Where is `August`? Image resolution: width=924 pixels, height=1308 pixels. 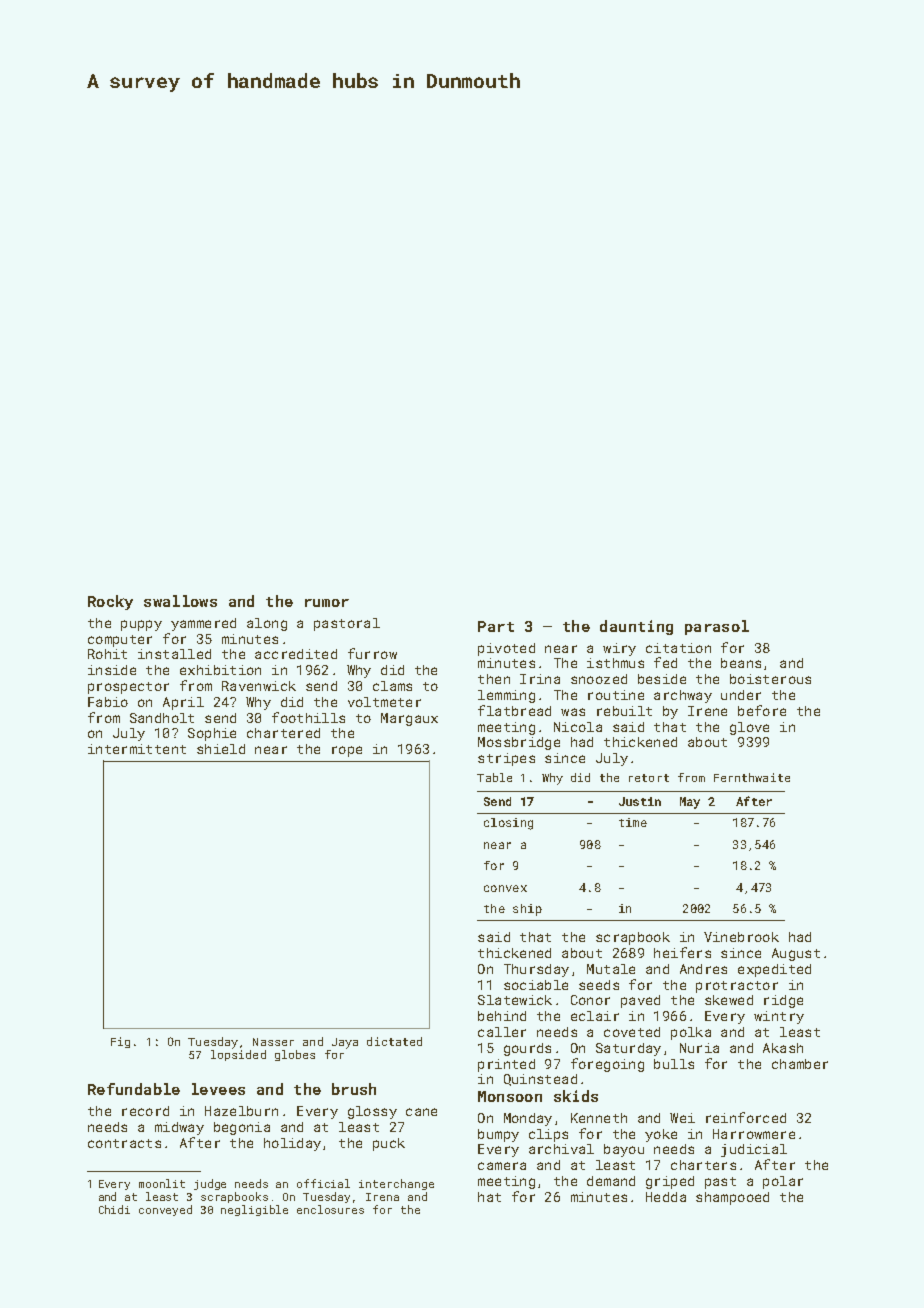 August is located at coordinates (796, 954).
